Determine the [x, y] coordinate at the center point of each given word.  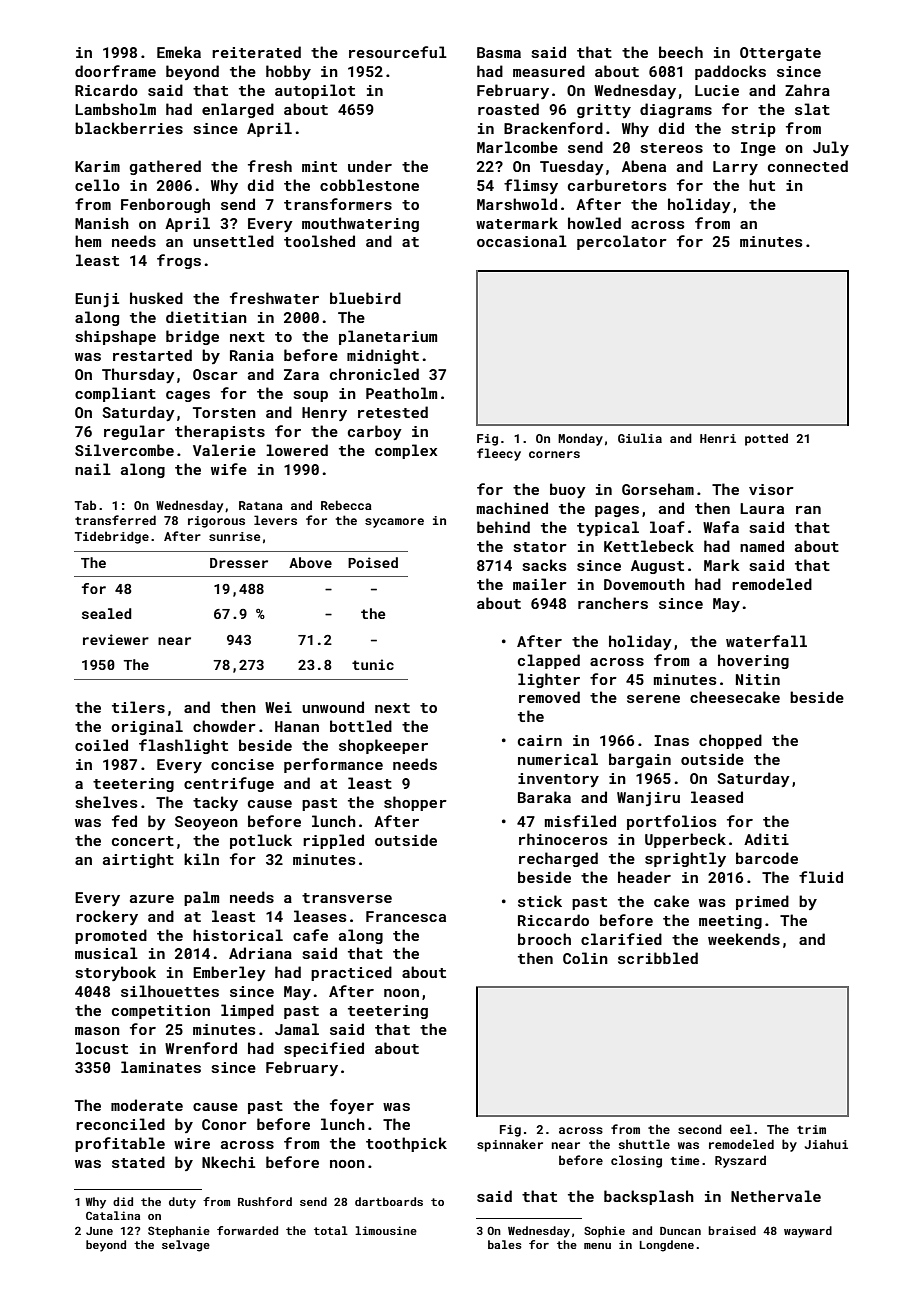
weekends [744, 939]
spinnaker [510, 1145]
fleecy [499, 454]
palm [201, 898]
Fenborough [165, 205]
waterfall [766, 641]
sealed [107, 613]
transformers [338, 204]
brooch [544, 939]
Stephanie [179, 1232]
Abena [644, 166]
